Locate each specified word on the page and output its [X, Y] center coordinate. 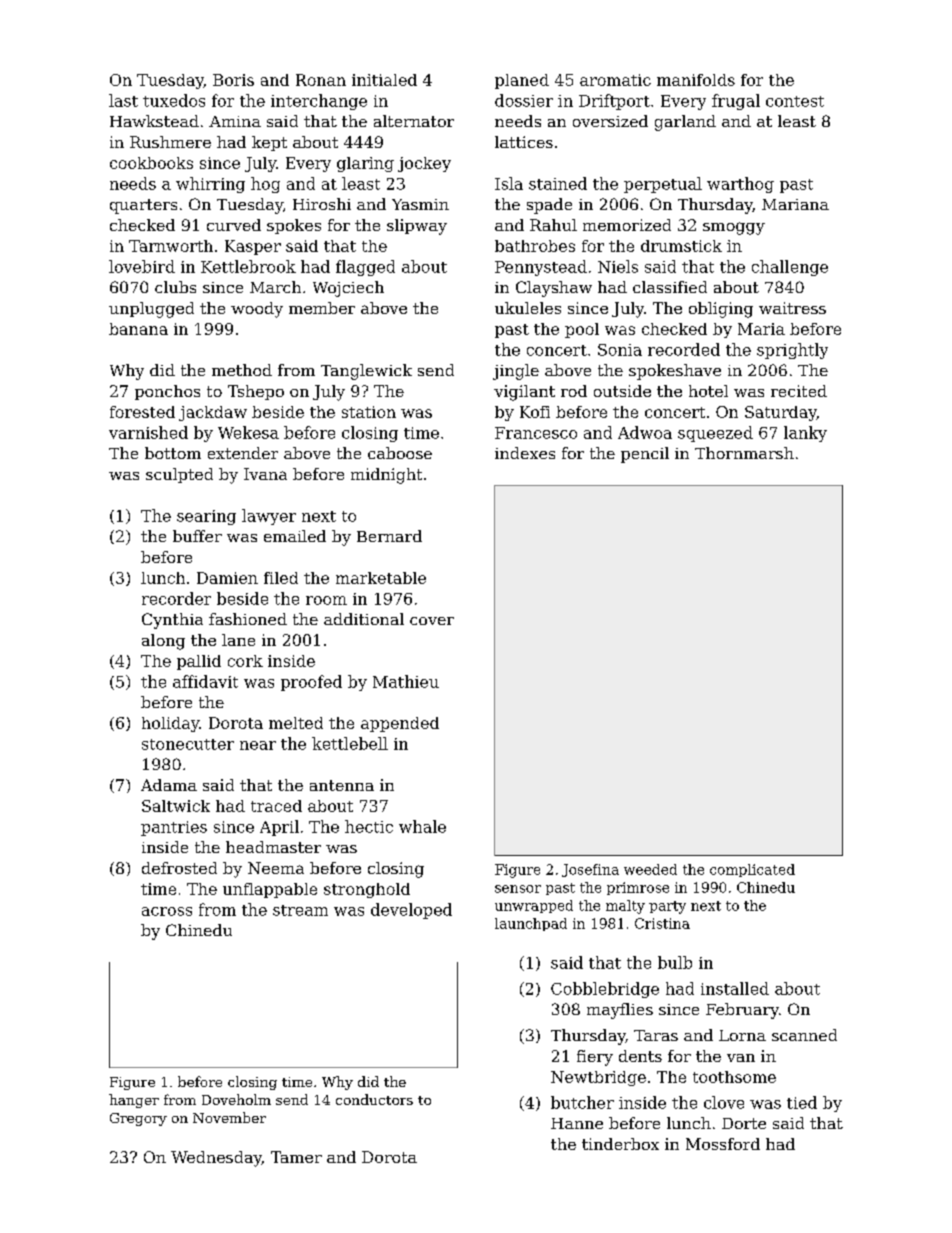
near [258, 745]
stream [300, 910]
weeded [650, 869]
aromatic [615, 80]
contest [795, 101]
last [123, 100]
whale [422, 826]
